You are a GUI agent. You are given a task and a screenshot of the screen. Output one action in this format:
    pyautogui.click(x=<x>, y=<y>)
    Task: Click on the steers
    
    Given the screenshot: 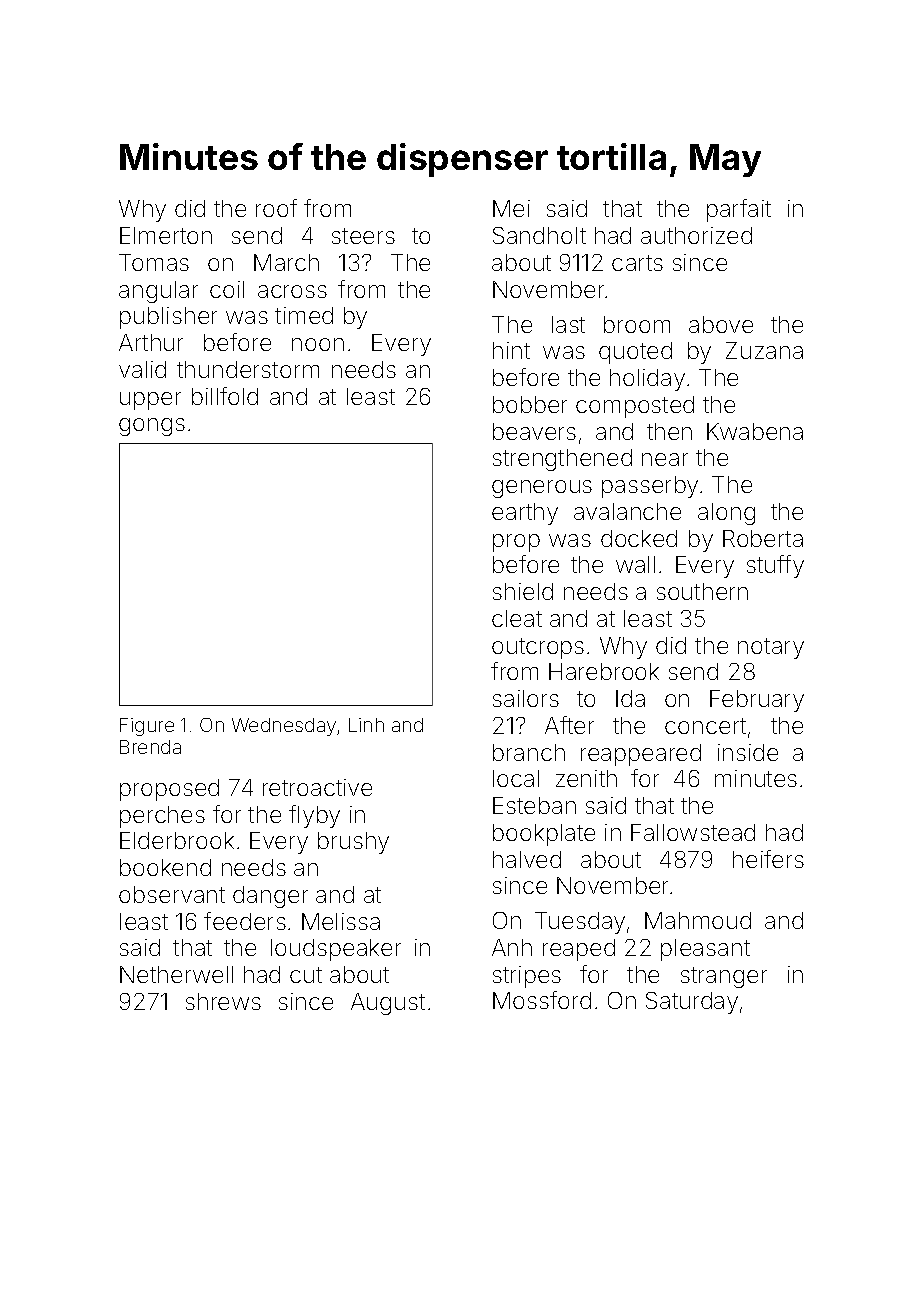 What is the action you would take?
    pyautogui.click(x=363, y=236)
